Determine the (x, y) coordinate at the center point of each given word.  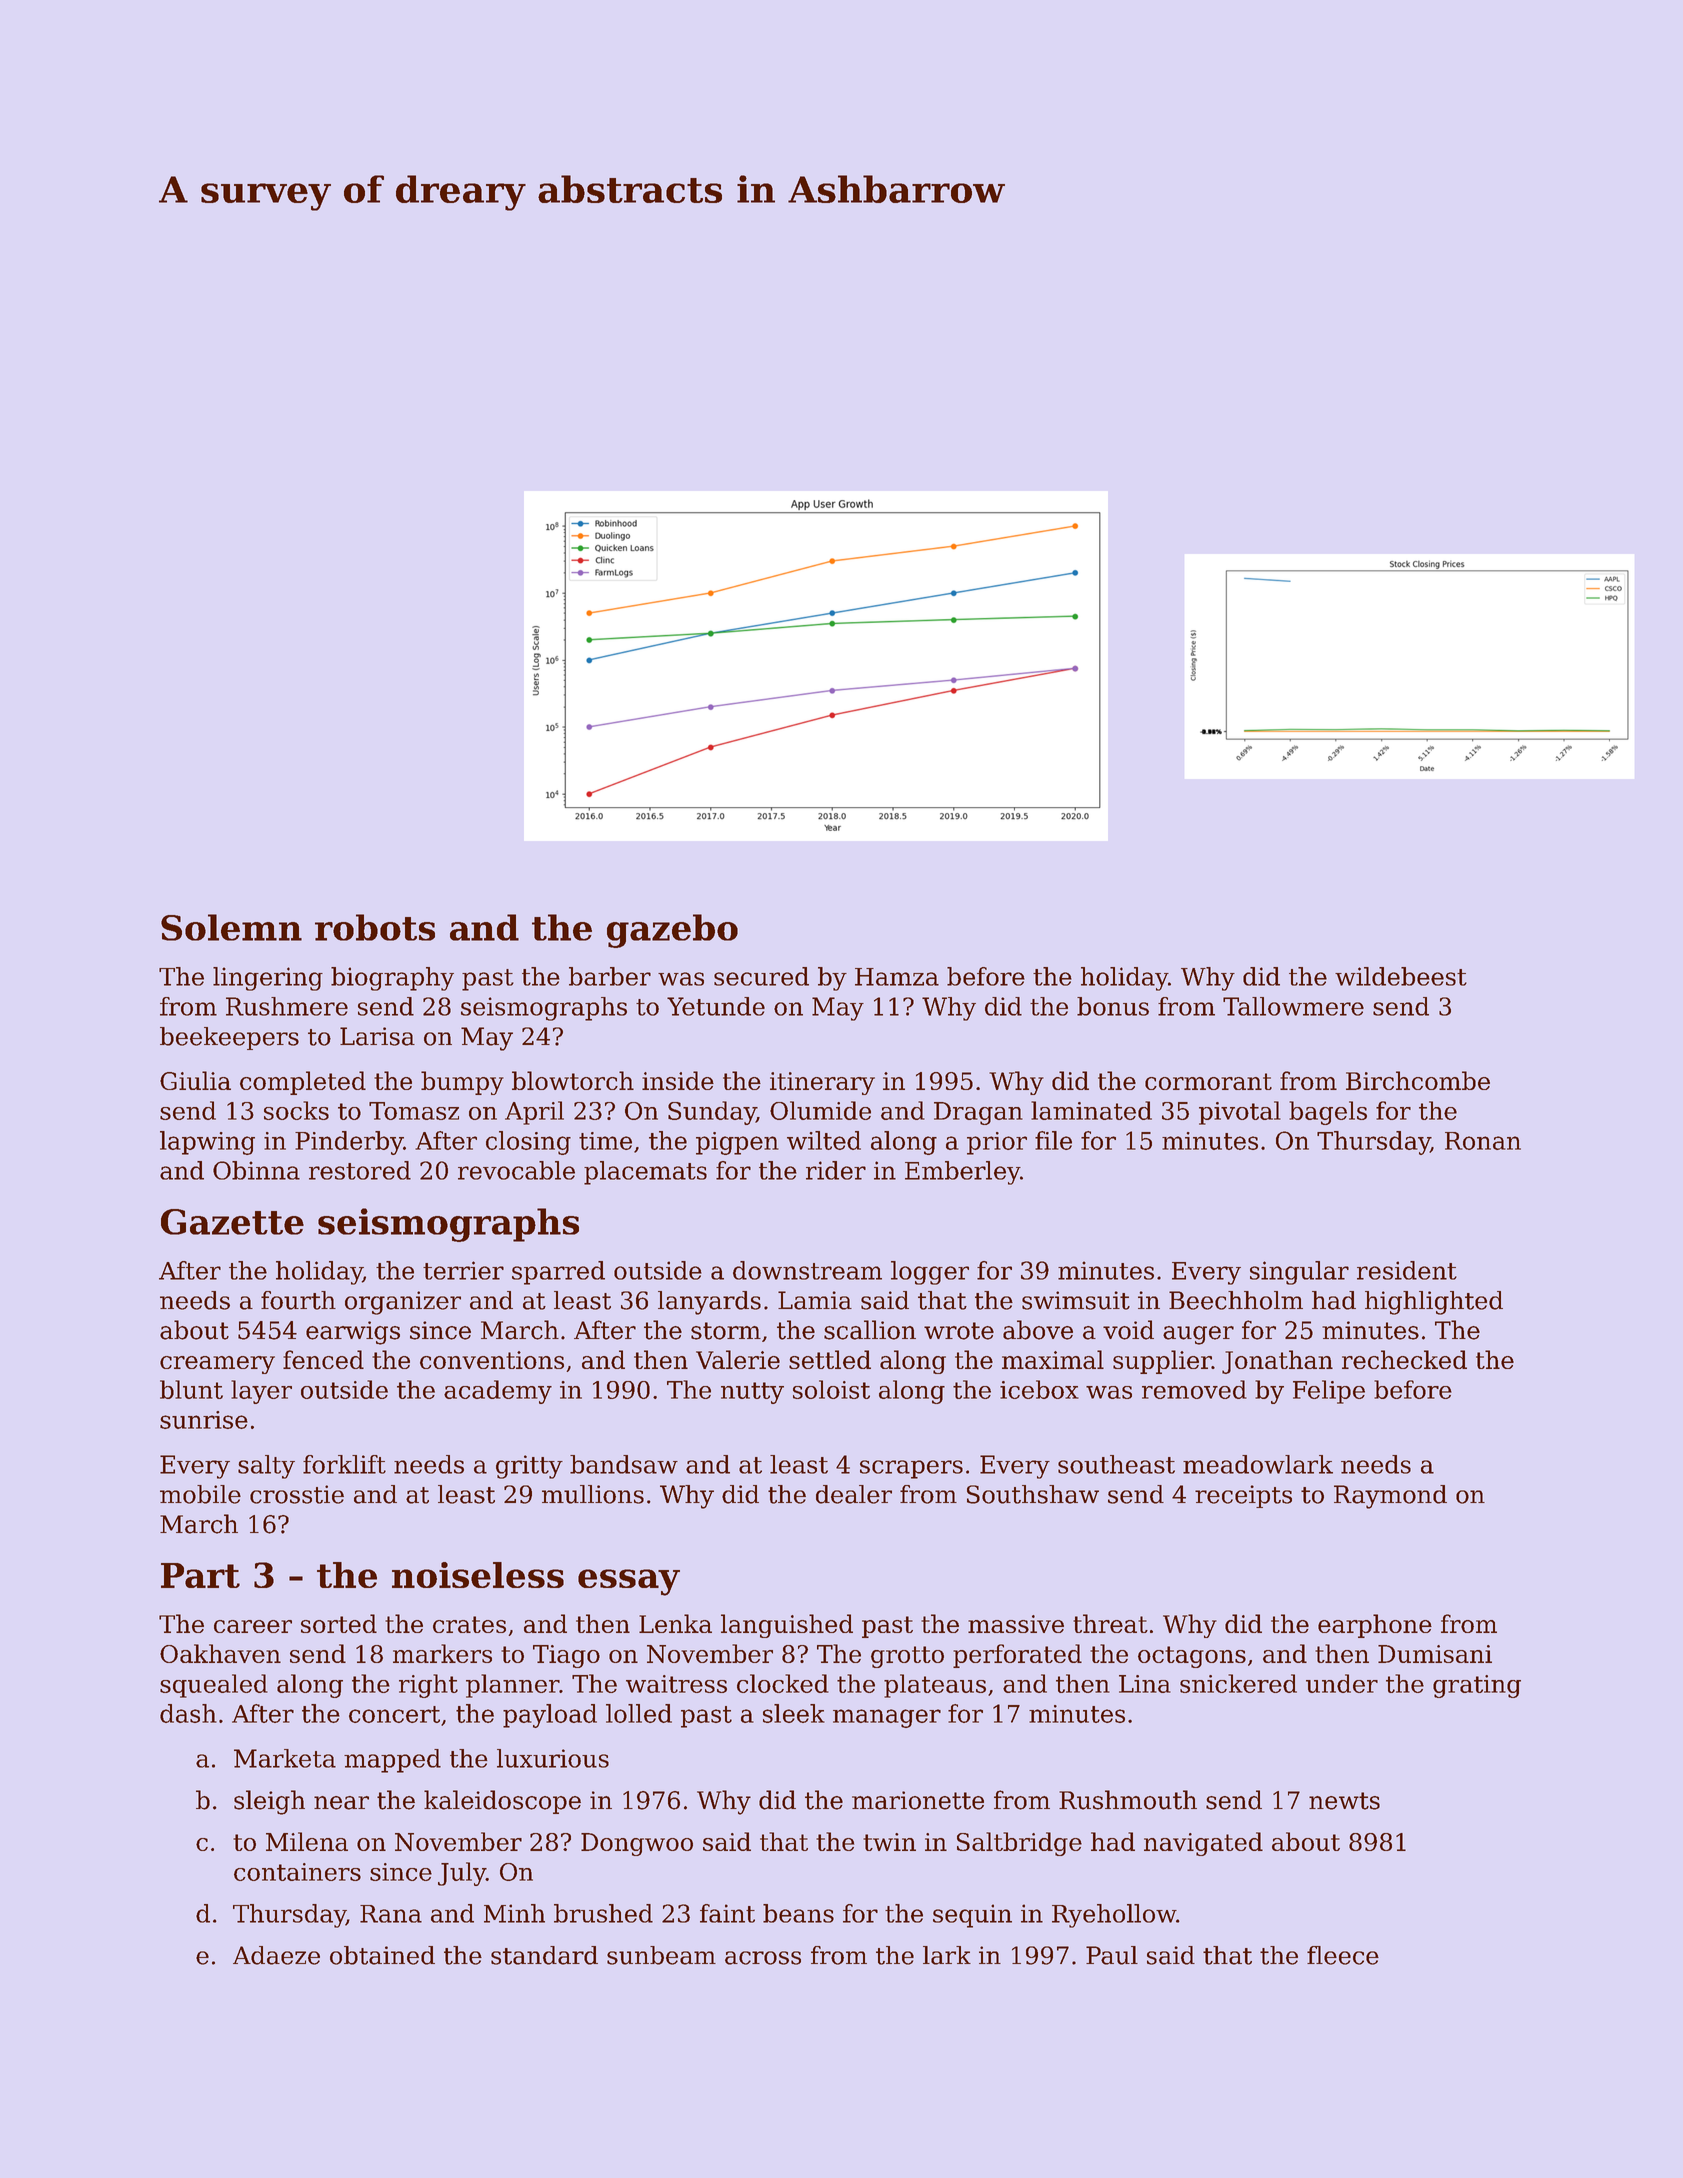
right (428, 1686)
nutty (752, 1393)
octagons (1192, 1657)
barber (610, 976)
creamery (217, 1365)
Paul (1112, 1955)
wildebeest (1401, 976)
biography (392, 979)
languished (787, 1626)
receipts (1243, 1496)
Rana (391, 1914)
